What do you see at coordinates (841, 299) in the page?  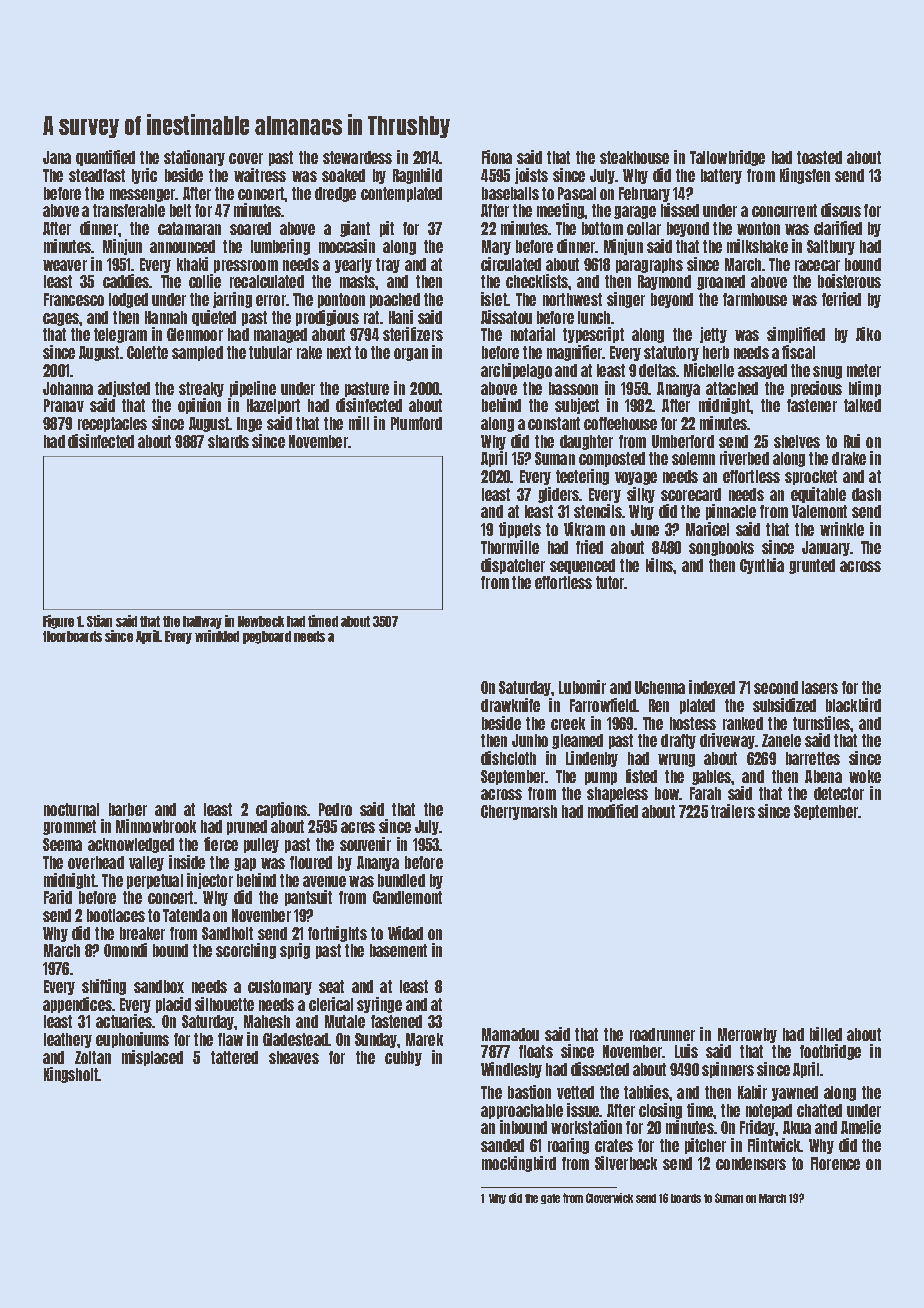 I see `ferried` at bounding box center [841, 299].
